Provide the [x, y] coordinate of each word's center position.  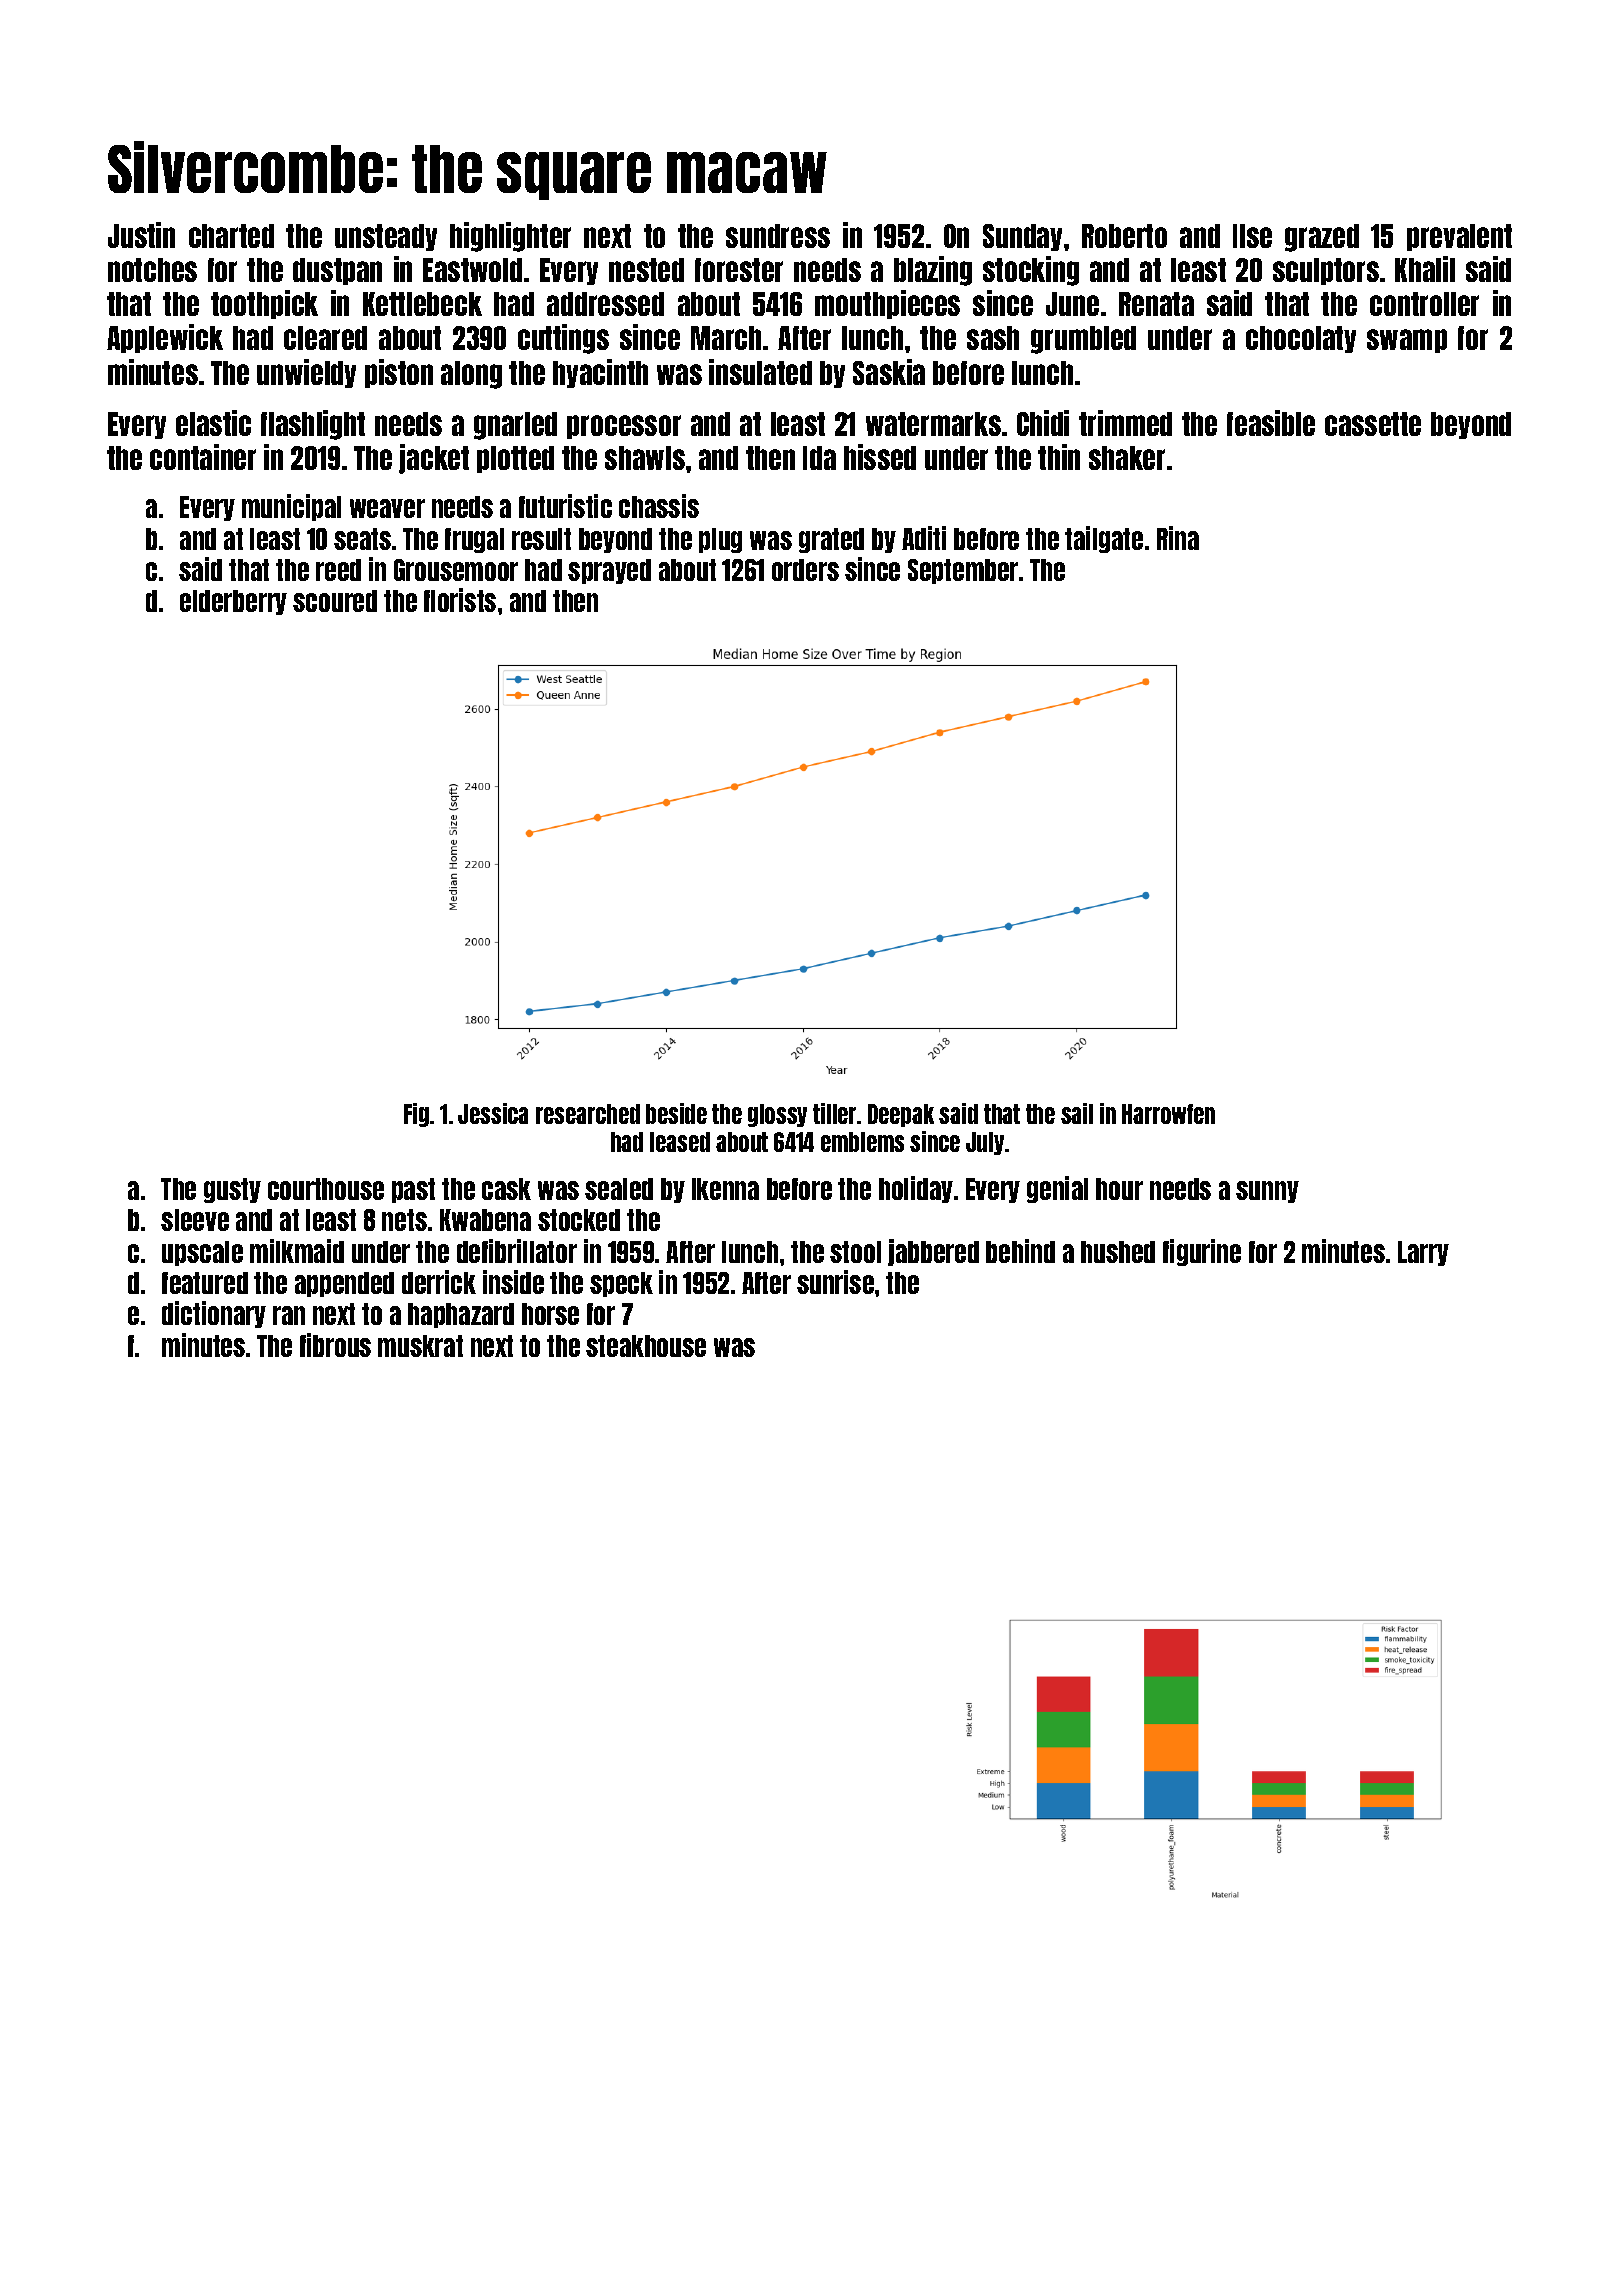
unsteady [386, 237]
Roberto [1124, 236]
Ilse [1252, 236]
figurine [1202, 1252]
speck [621, 1284]
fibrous [335, 1345]
